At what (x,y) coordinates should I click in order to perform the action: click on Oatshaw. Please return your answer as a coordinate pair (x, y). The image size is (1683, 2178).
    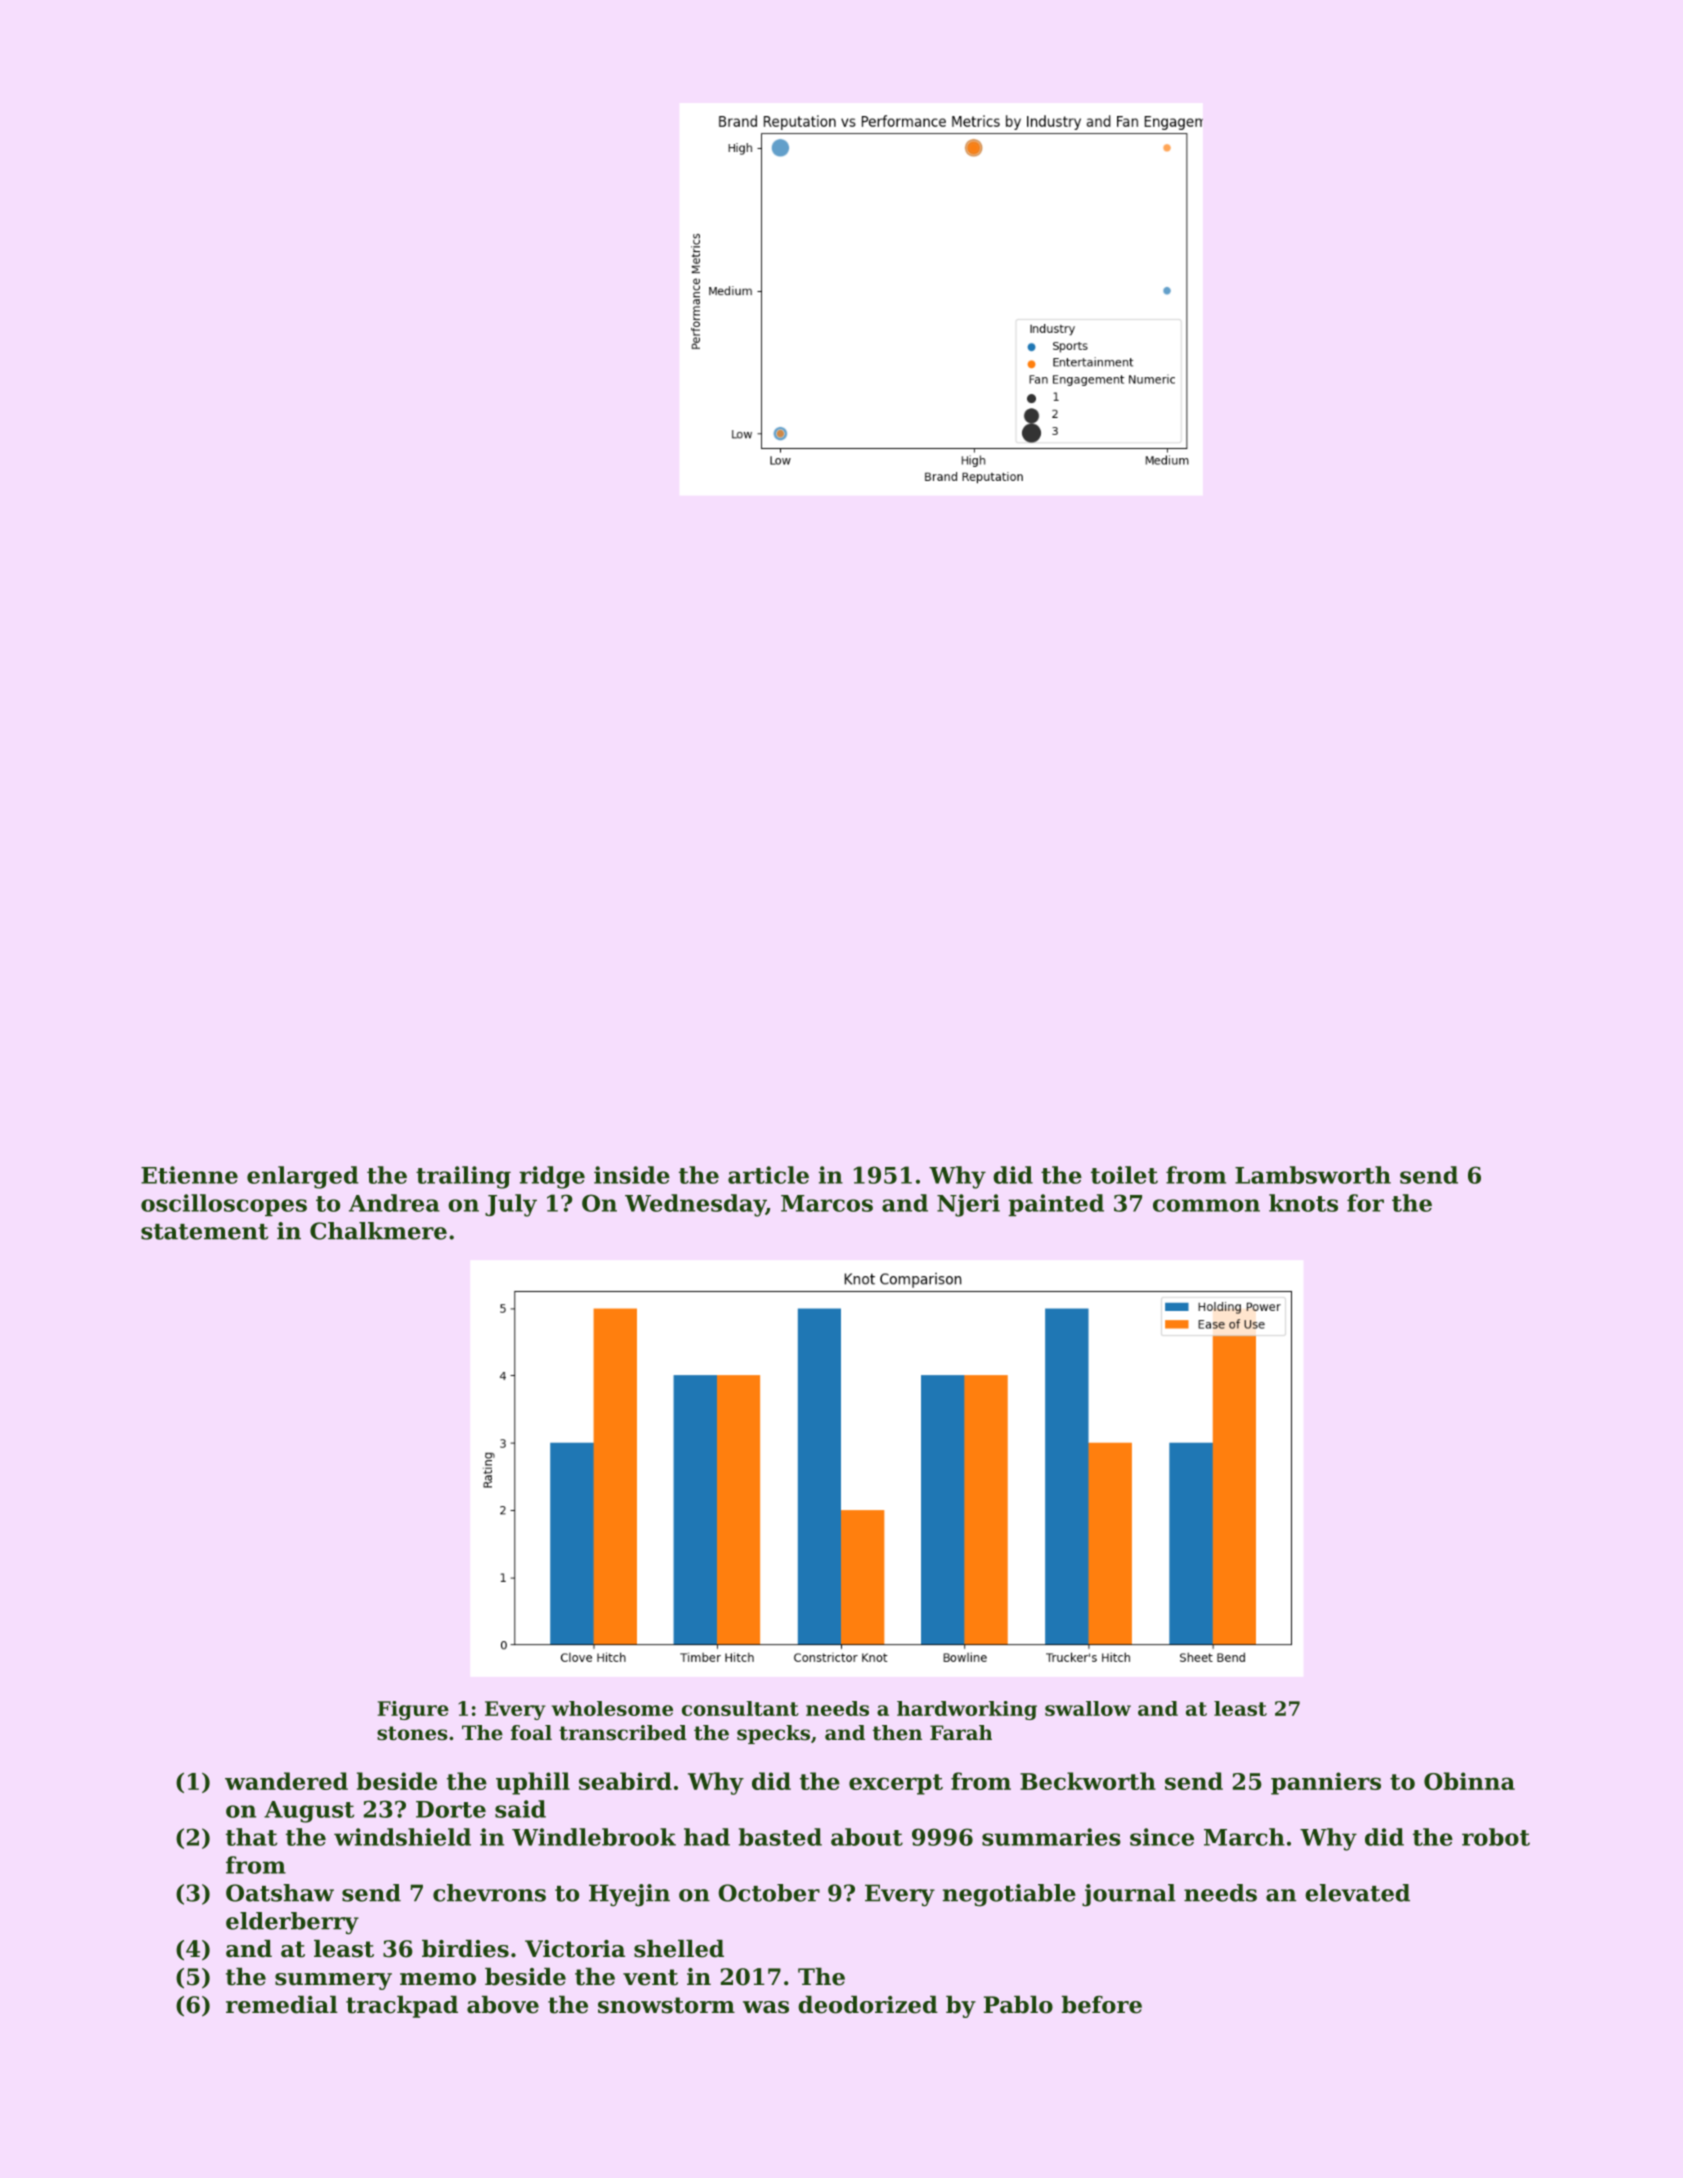
    Looking at the image, I should click on (280, 1893).
